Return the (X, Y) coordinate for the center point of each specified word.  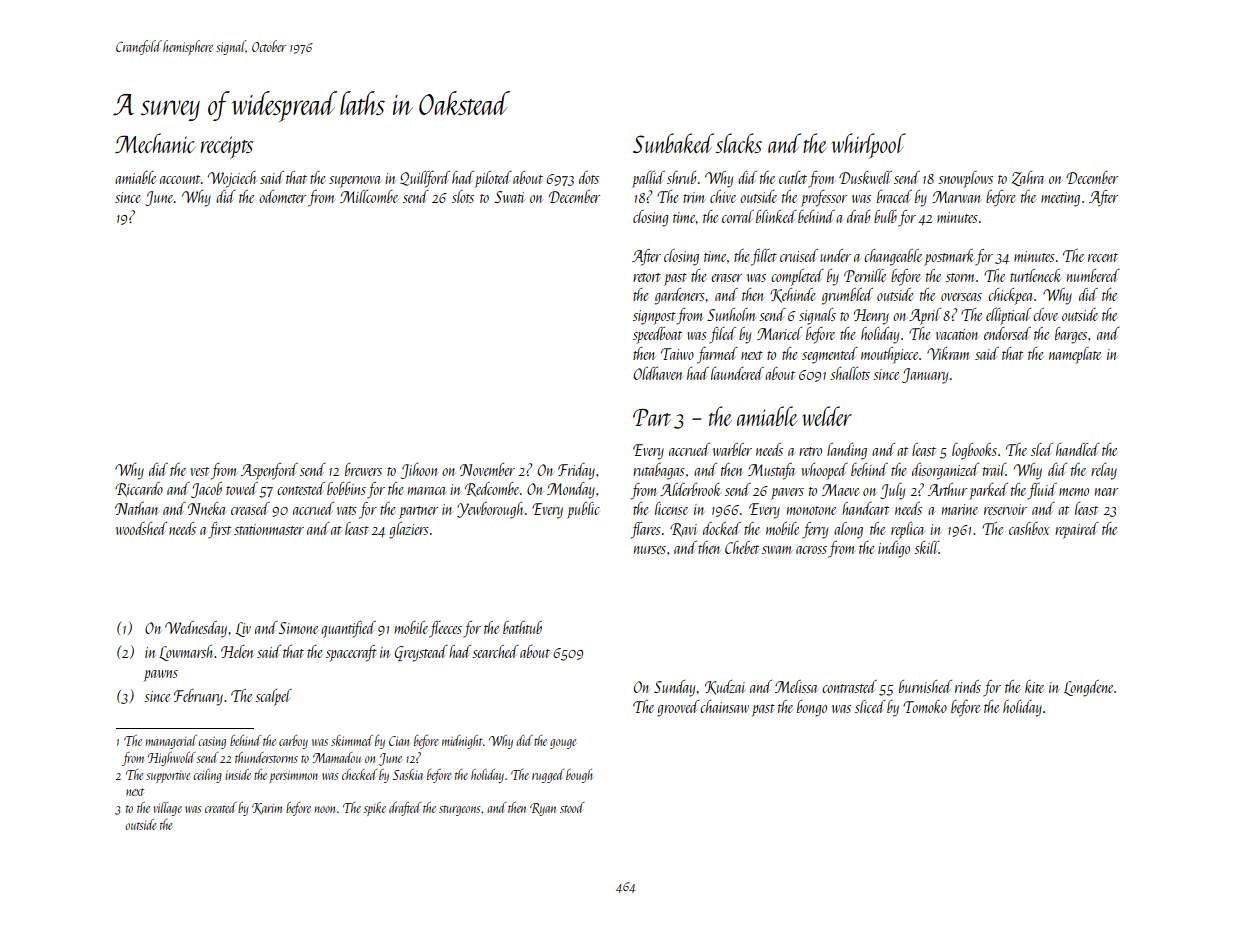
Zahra (1028, 178)
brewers (363, 469)
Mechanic (155, 143)
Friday (576, 471)
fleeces (445, 629)
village (167, 809)
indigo (894, 549)
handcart (865, 508)
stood (572, 807)
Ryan (543, 809)
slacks (738, 143)
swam (777, 550)
